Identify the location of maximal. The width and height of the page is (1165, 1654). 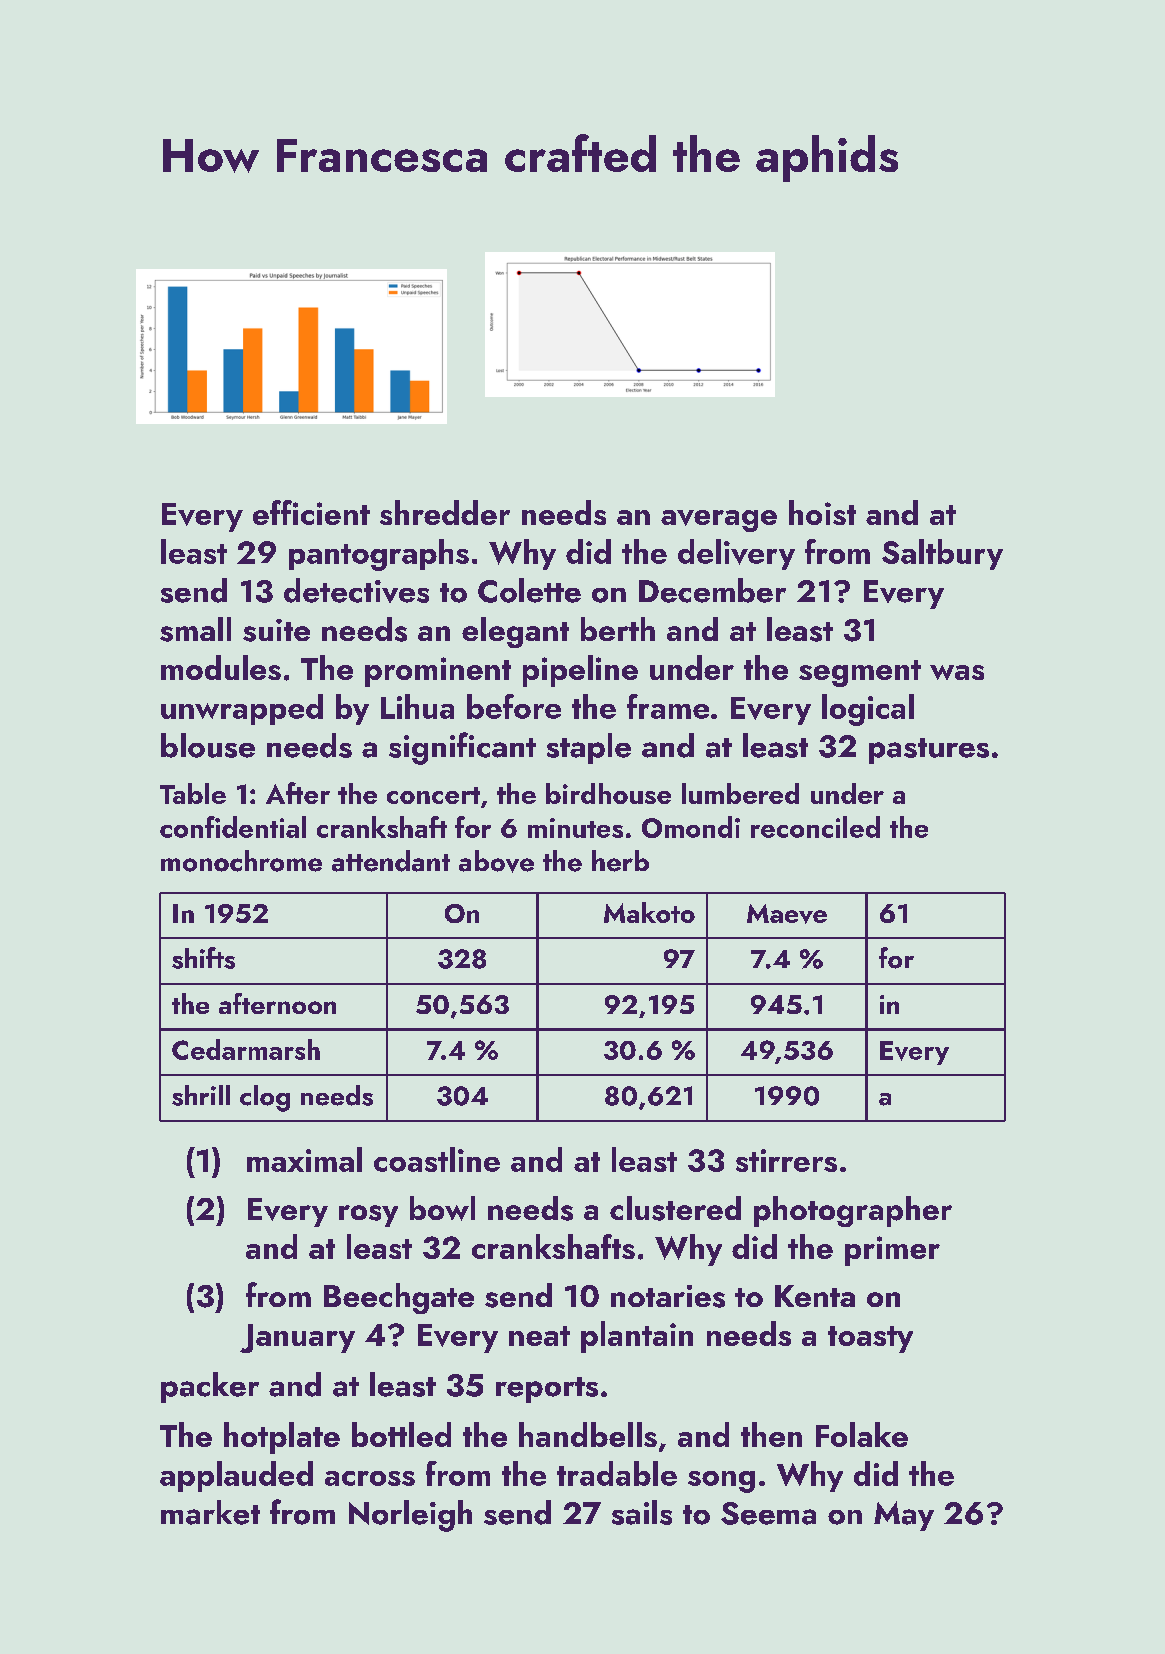
(304, 1159).
